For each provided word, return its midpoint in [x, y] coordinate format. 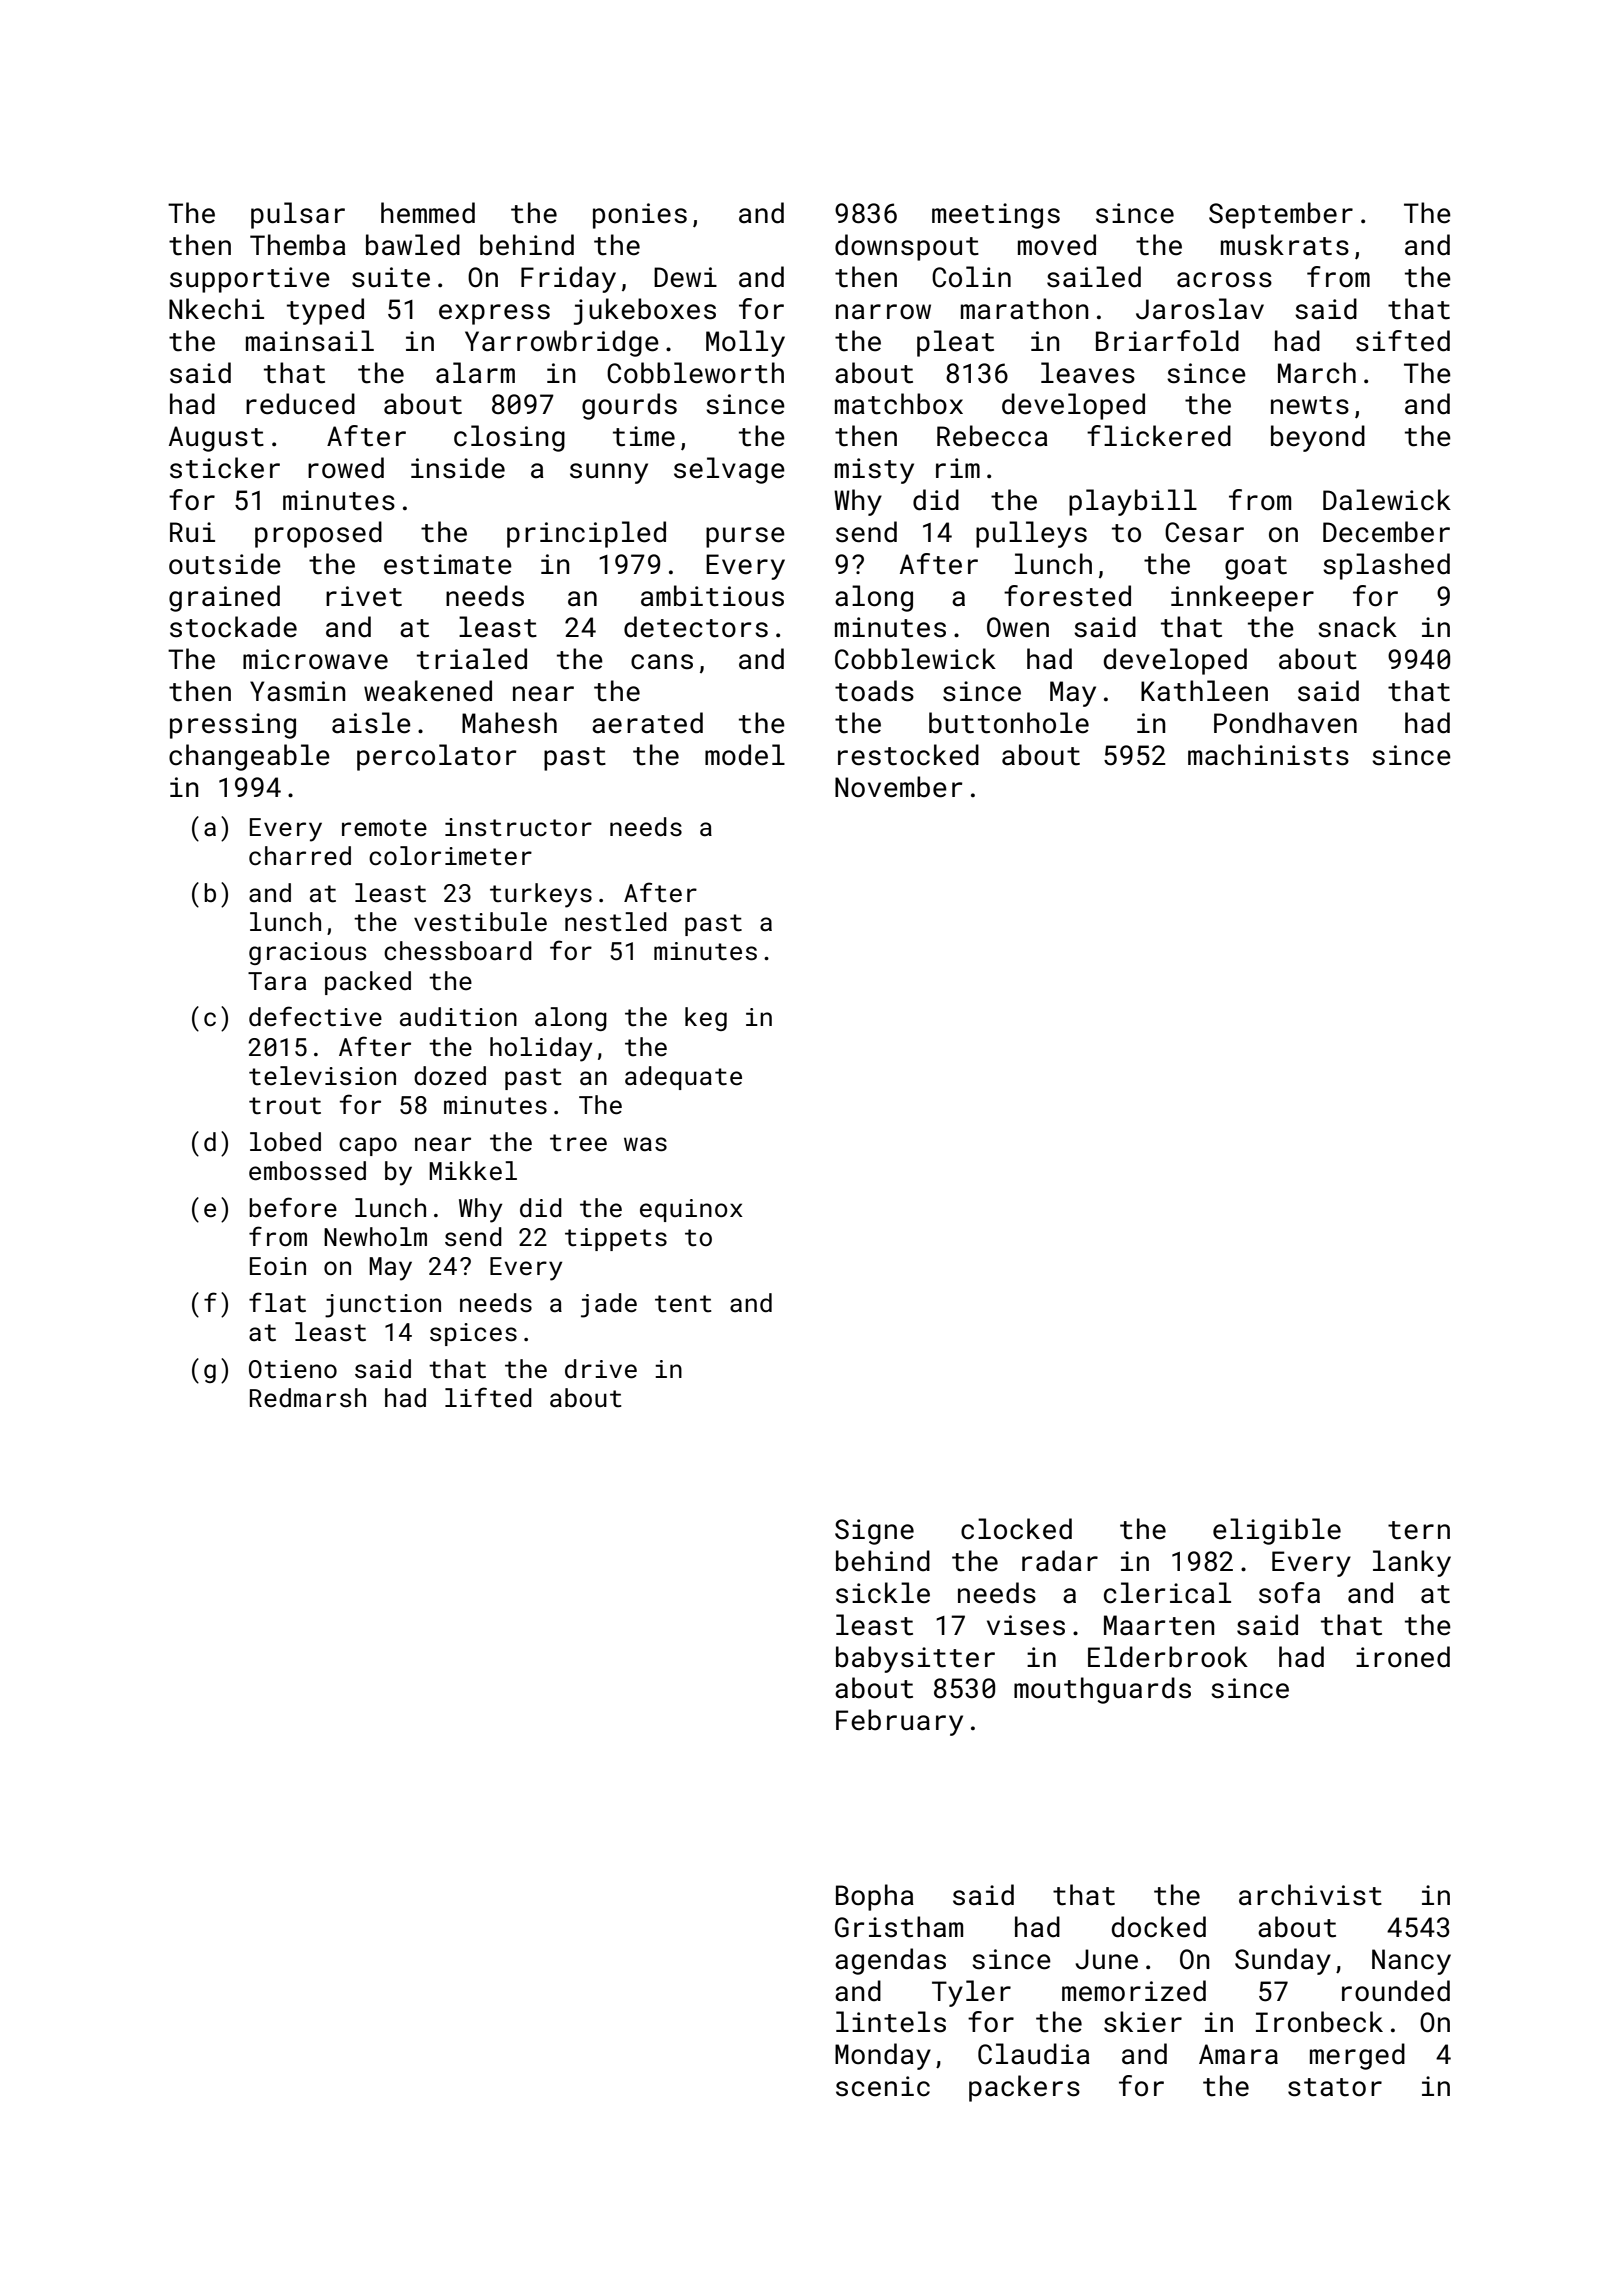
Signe [874, 1532]
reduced [300, 404]
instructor [518, 827]
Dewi [685, 277]
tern [1419, 1530]
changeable [249, 757]
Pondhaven [1285, 723]
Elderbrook [1168, 1657]
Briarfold [1167, 341]
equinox [691, 1210]
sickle [883, 1593]
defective [315, 1016]
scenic [883, 2086]
